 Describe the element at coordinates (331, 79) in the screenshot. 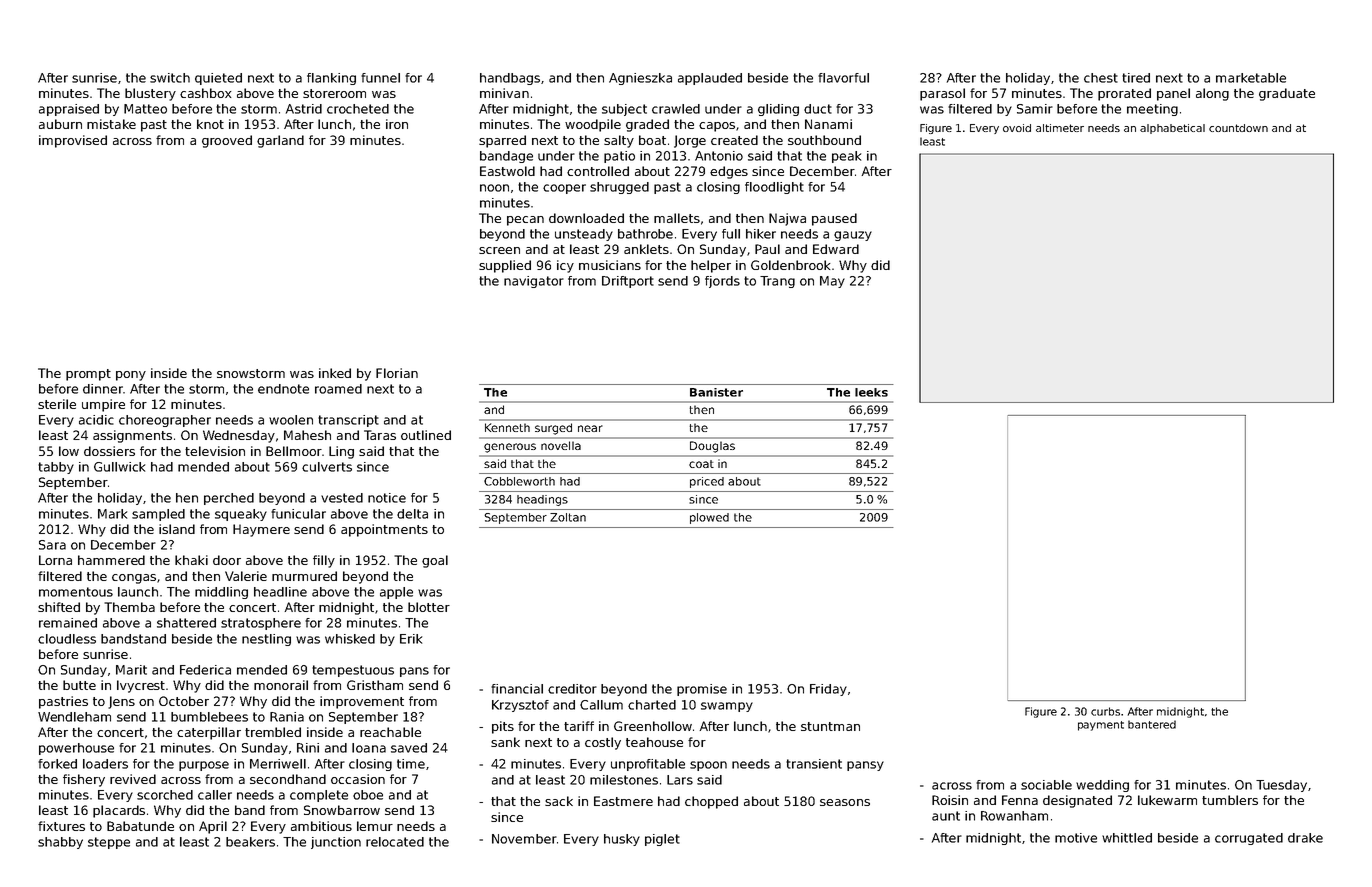

I see `flanking` at that location.
